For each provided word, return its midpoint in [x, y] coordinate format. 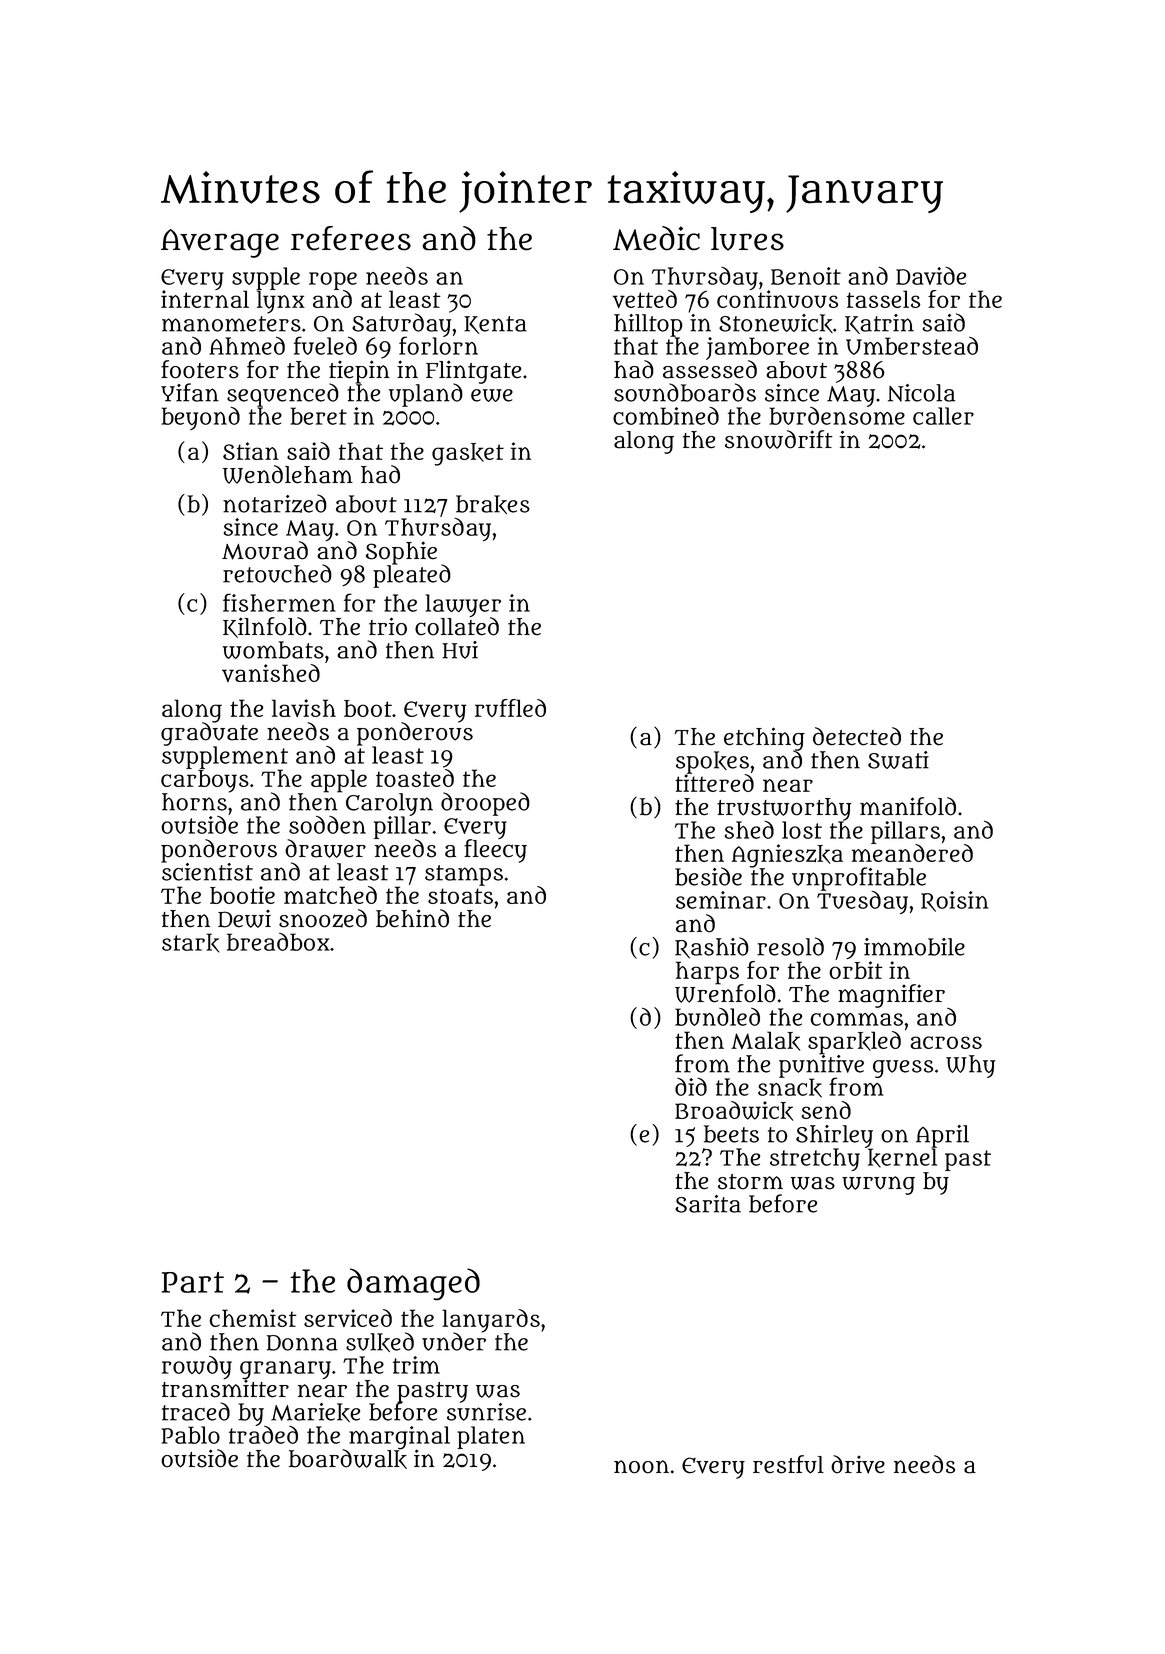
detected [857, 736]
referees [351, 238]
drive [858, 1464]
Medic [656, 238]
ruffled [510, 708]
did [691, 1087]
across [946, 1042]
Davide [931, 276]
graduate [209, 734]
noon [641, 1467]
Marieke [315, 1412]
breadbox [278, 942]
